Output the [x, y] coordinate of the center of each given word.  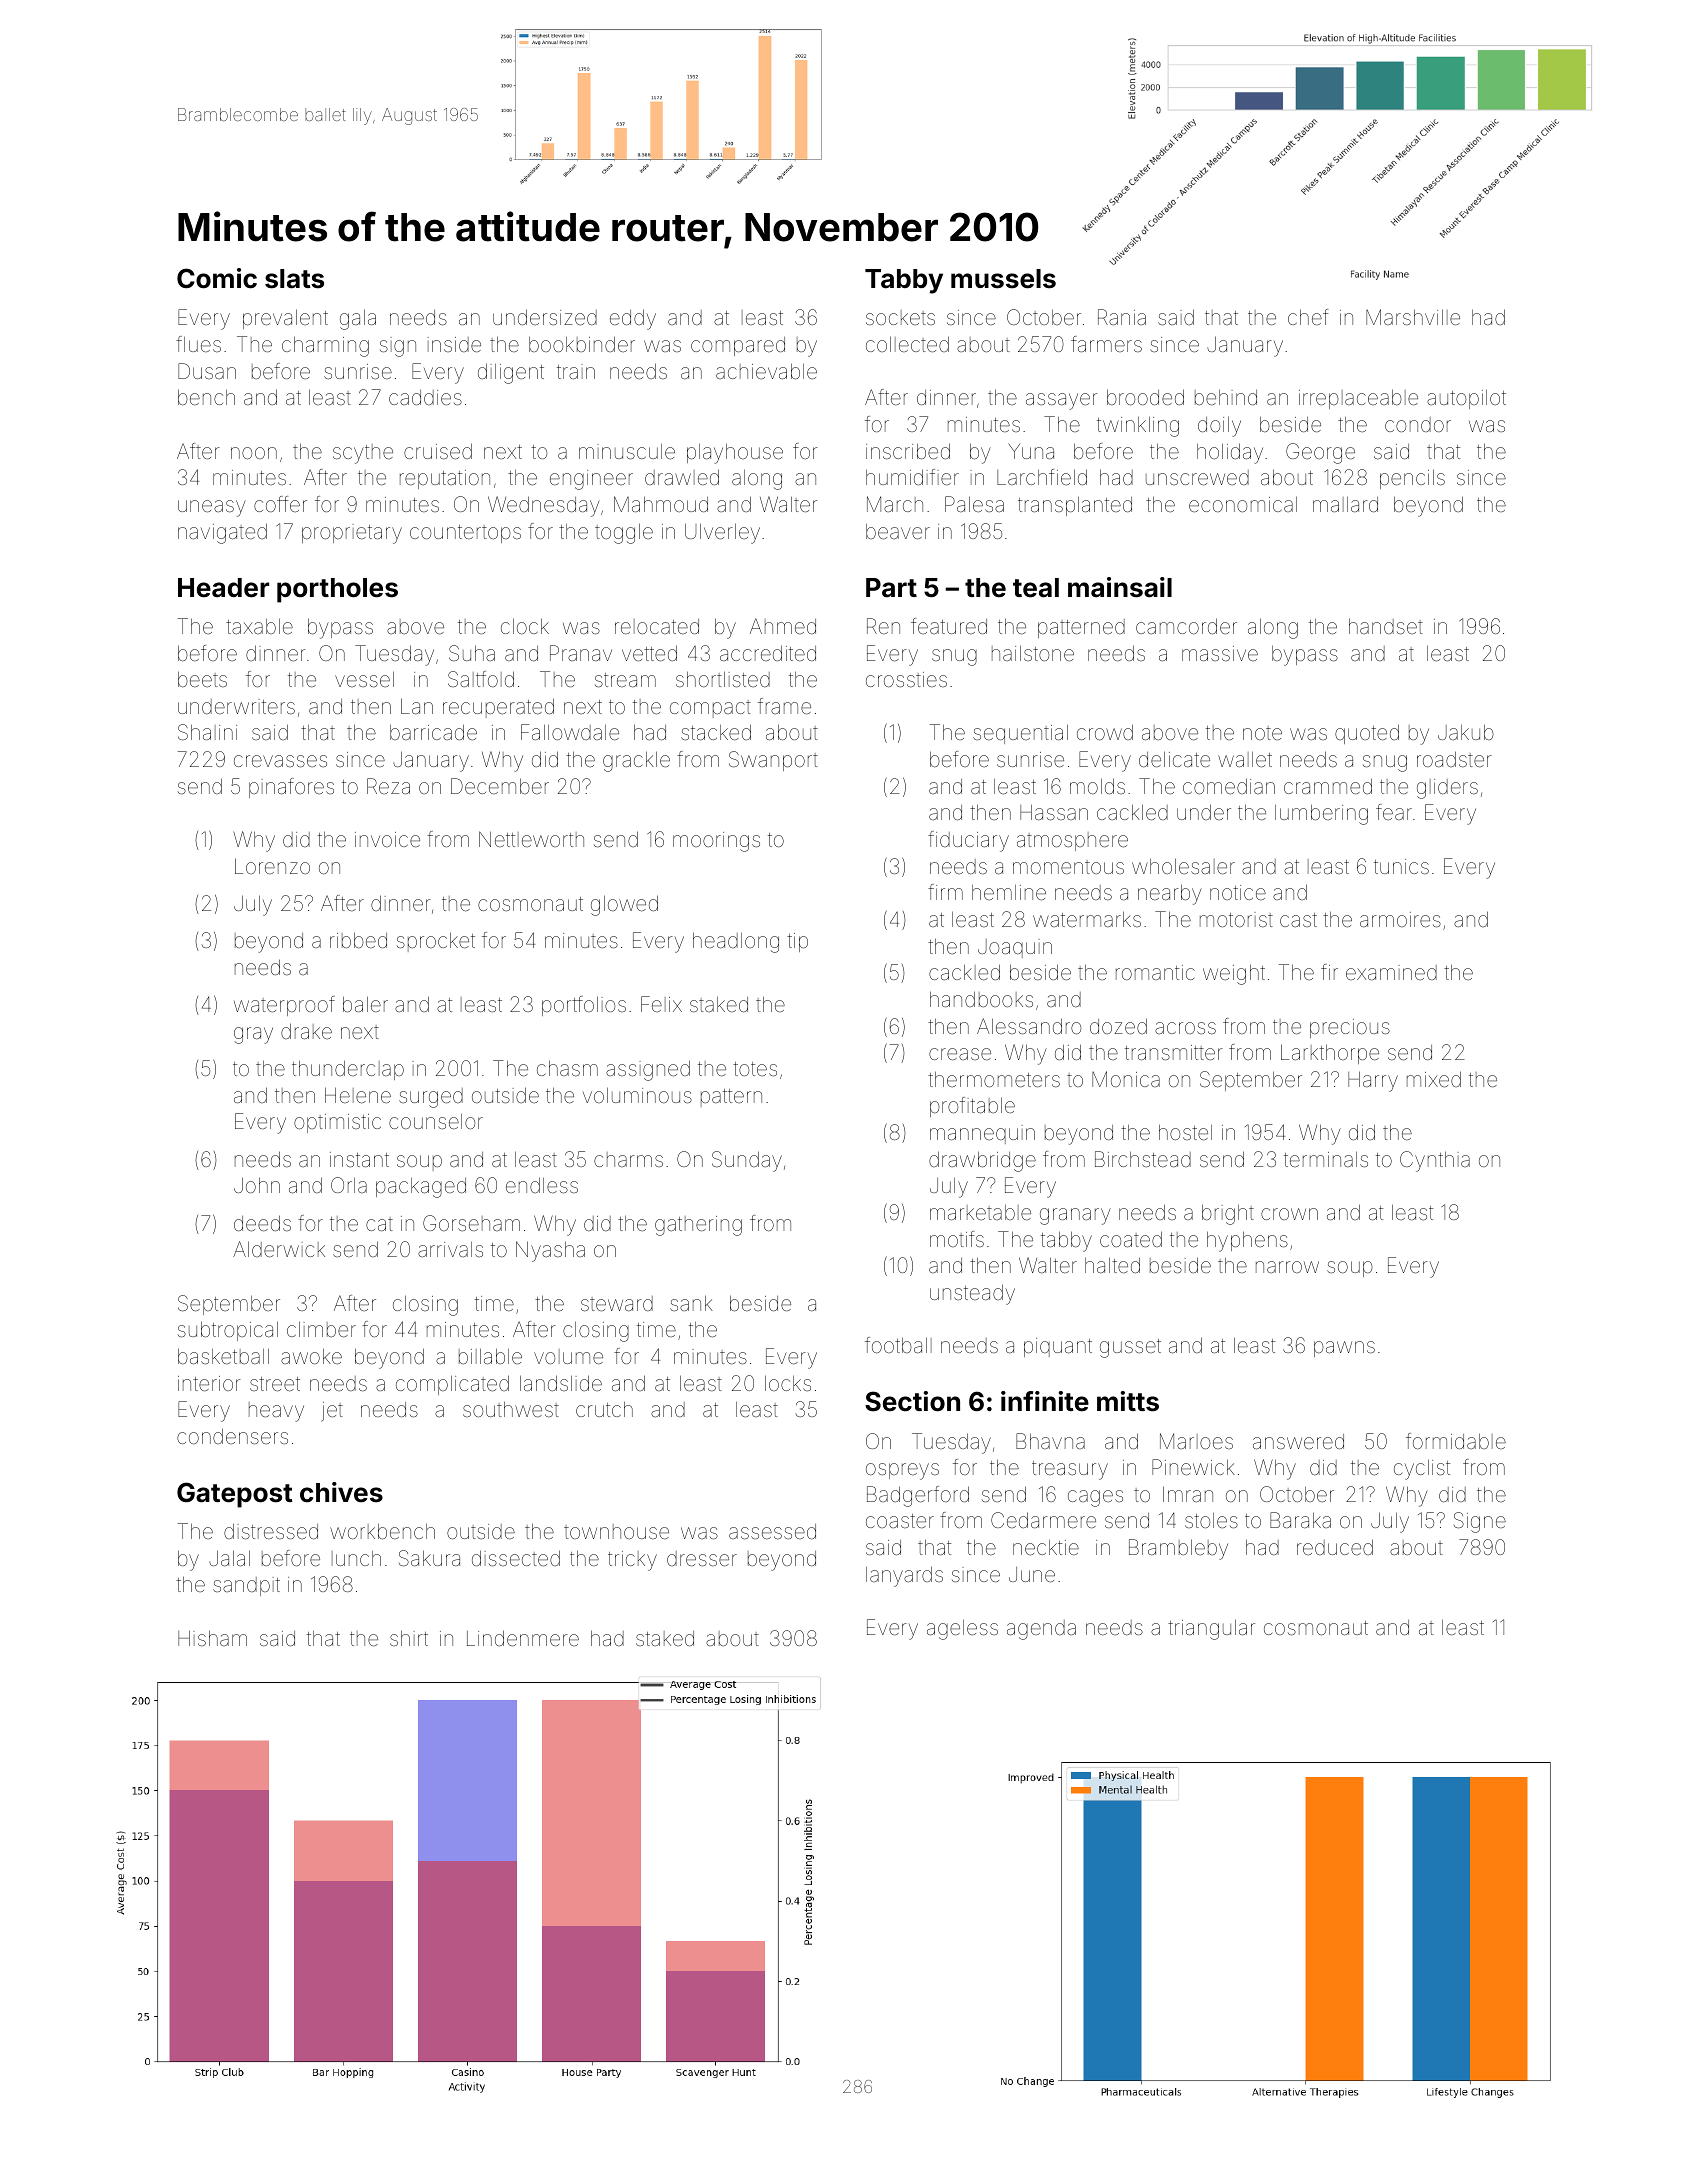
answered [1298, 1441]
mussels [1003, 279]
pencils [1412, 479]
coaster [900, 1521]
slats [294, 279]
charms [628, 1159]
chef [1308, 317]
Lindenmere [523, 1638]
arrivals [450, 1249]
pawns [1344, 1349]
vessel [364, 679]
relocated [657, 626]
